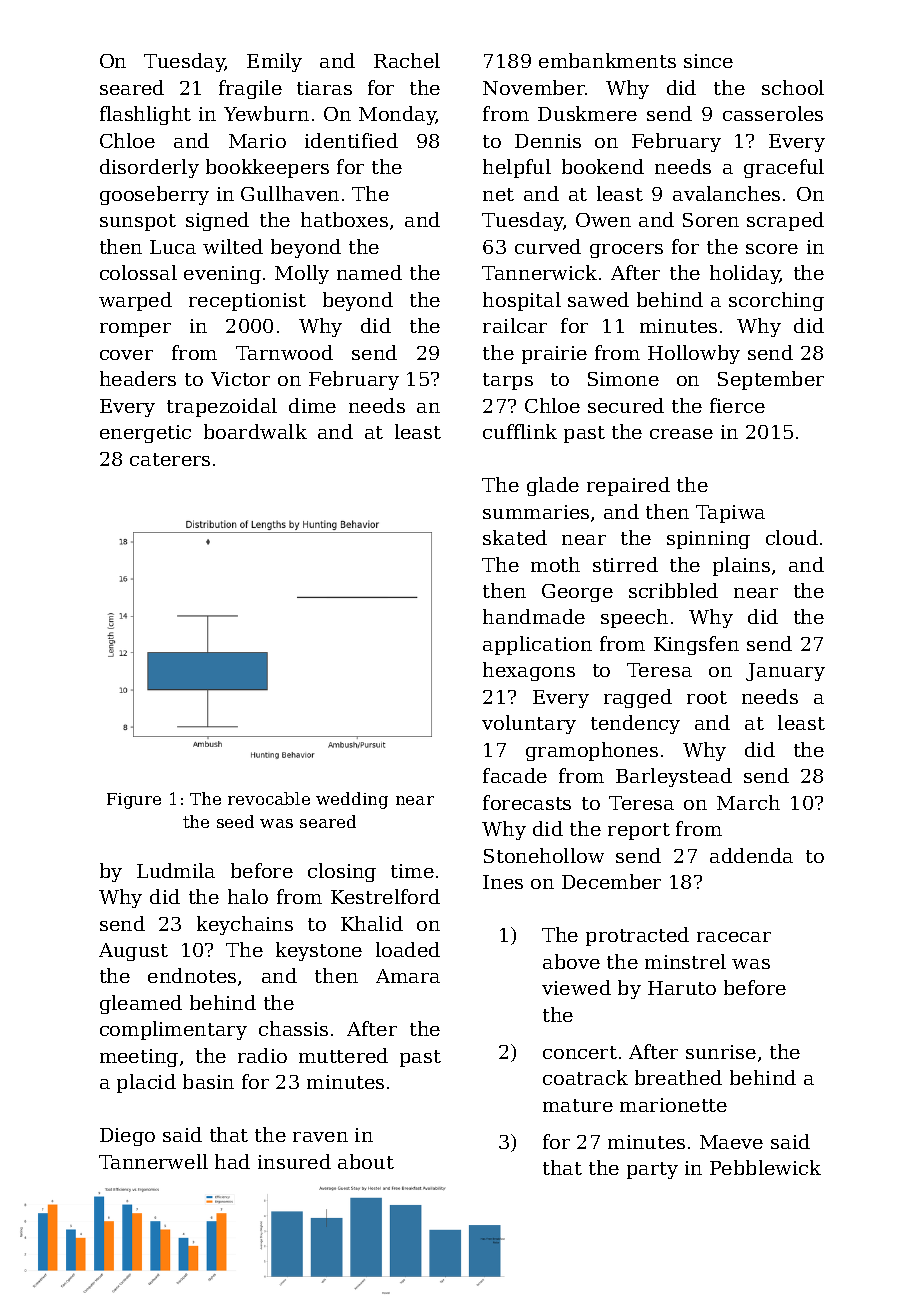 The height and width of the page is (1314, 924). What do you see at coordinates (711, 220) in the page?
I see `Soren` at bounding box center [711, 220].
